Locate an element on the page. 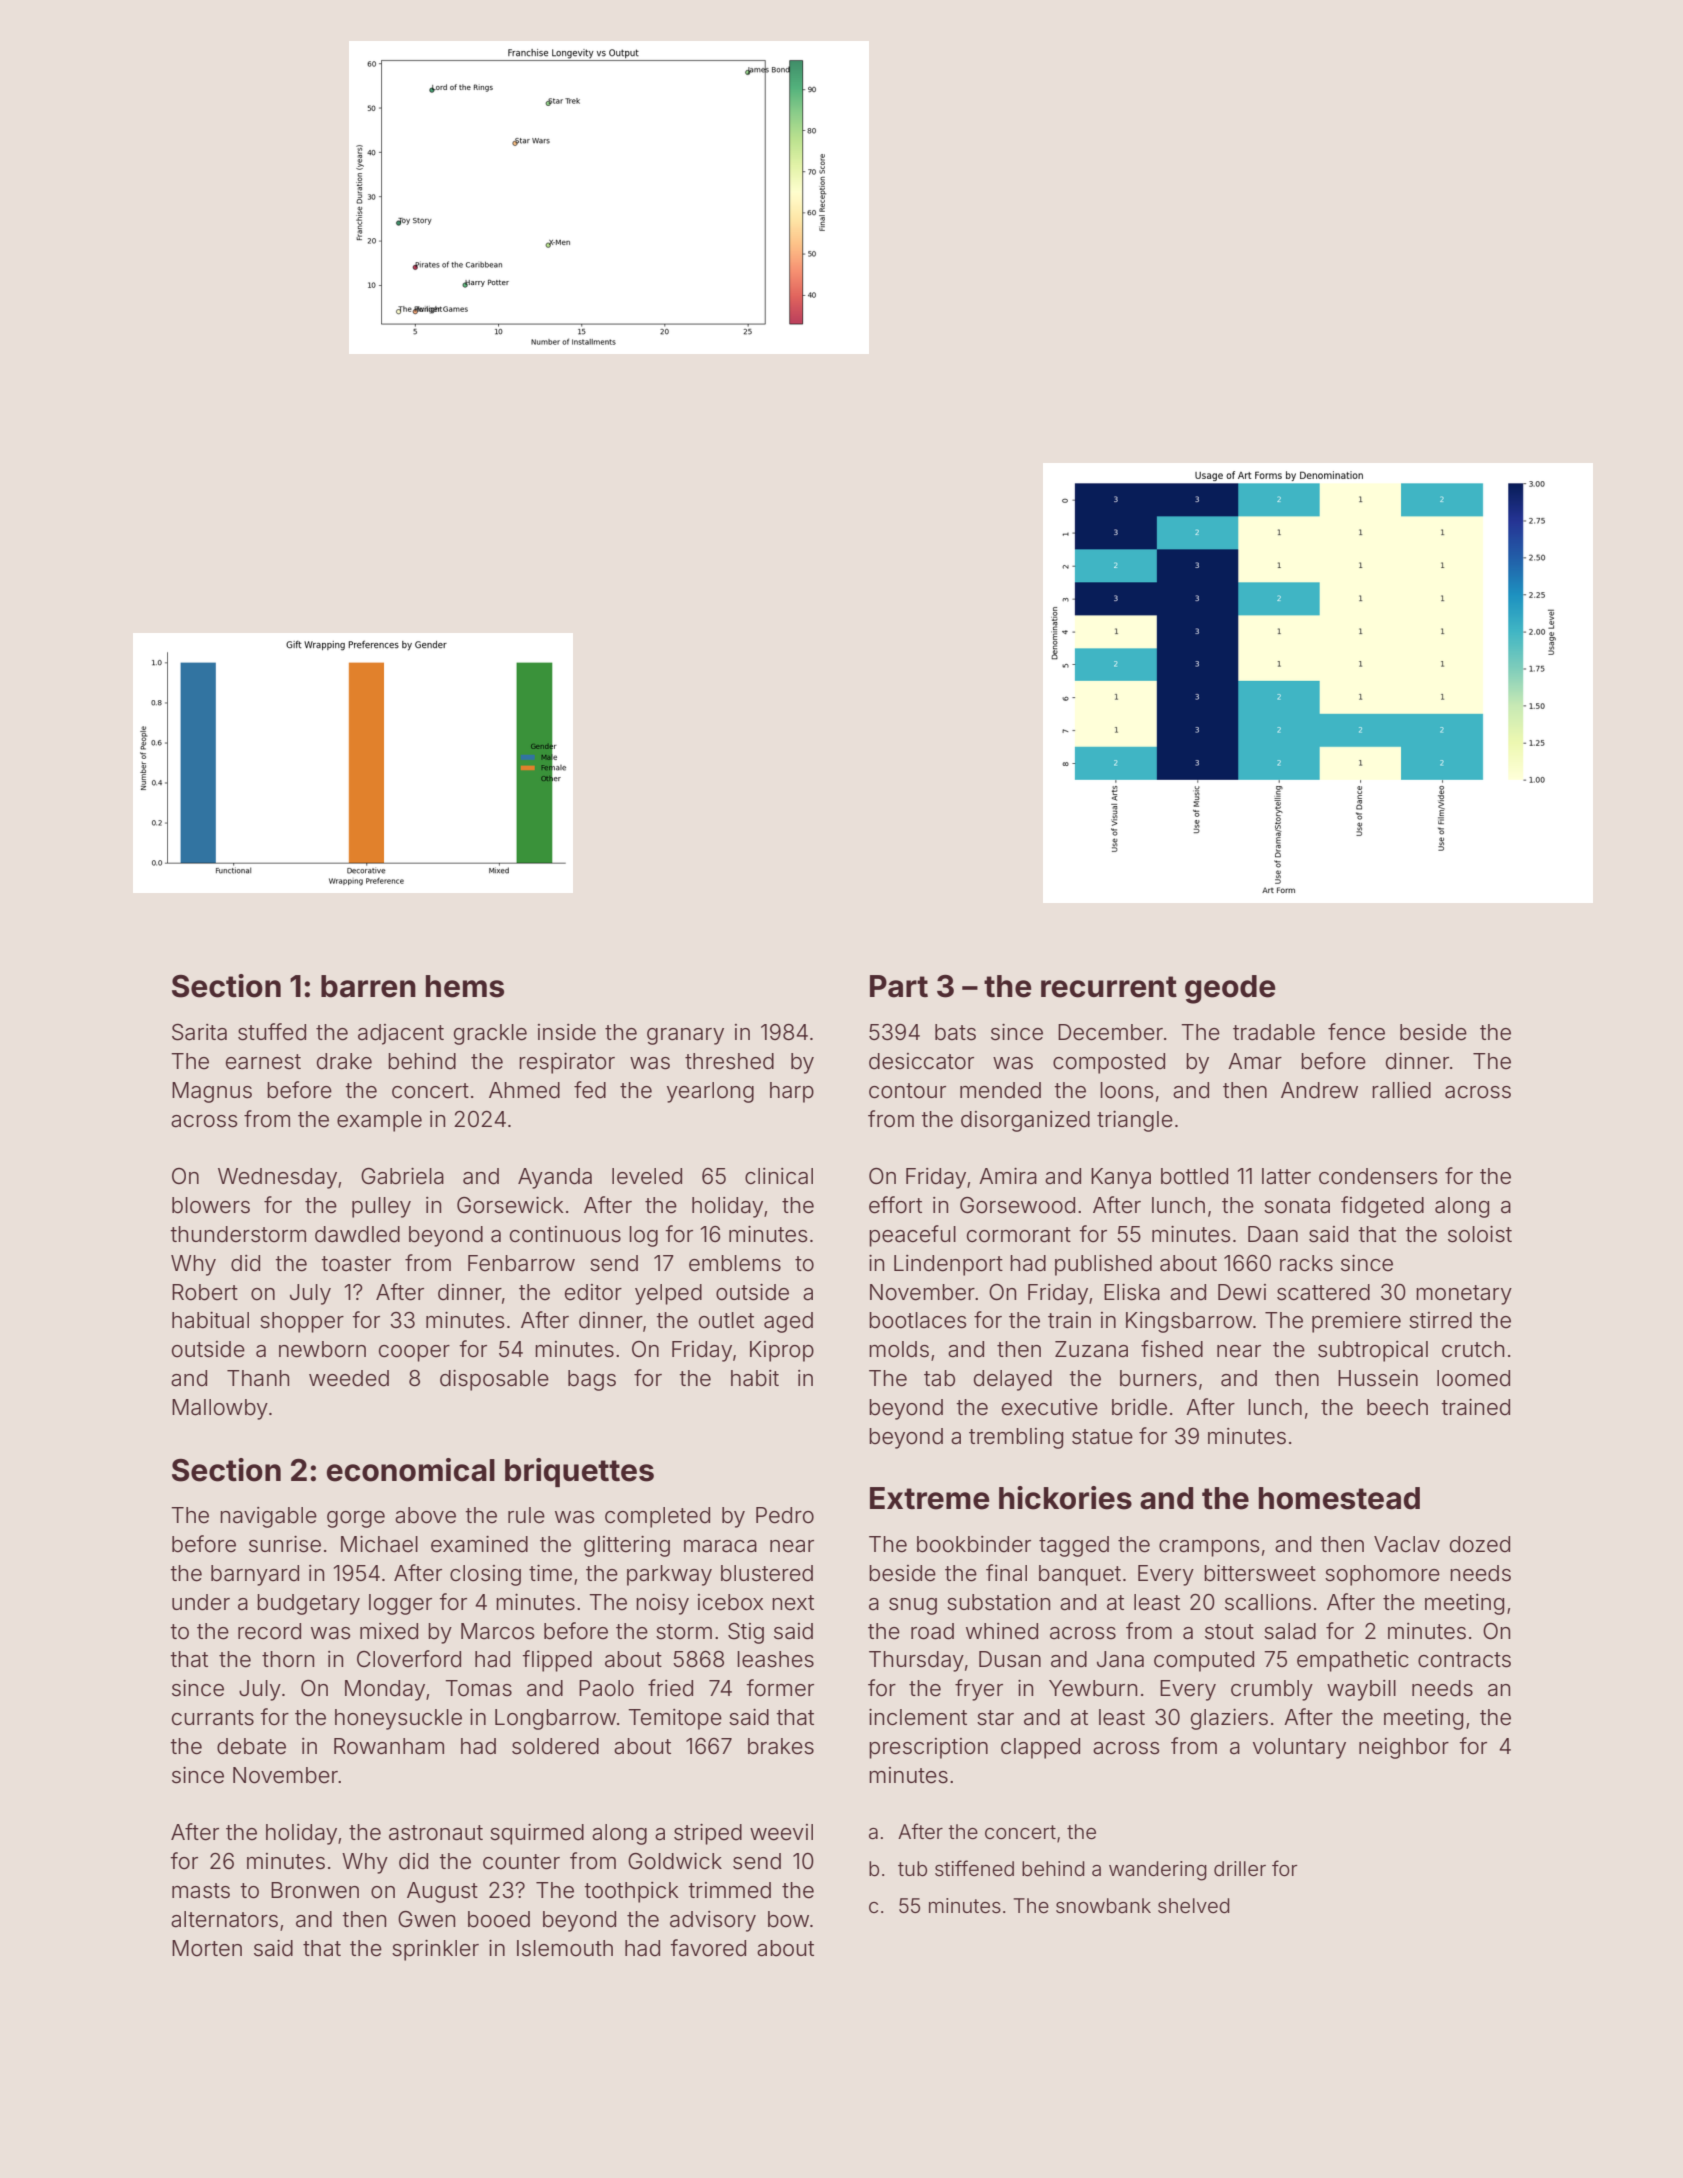  soloist is located at coordinates (1480, 1234).
